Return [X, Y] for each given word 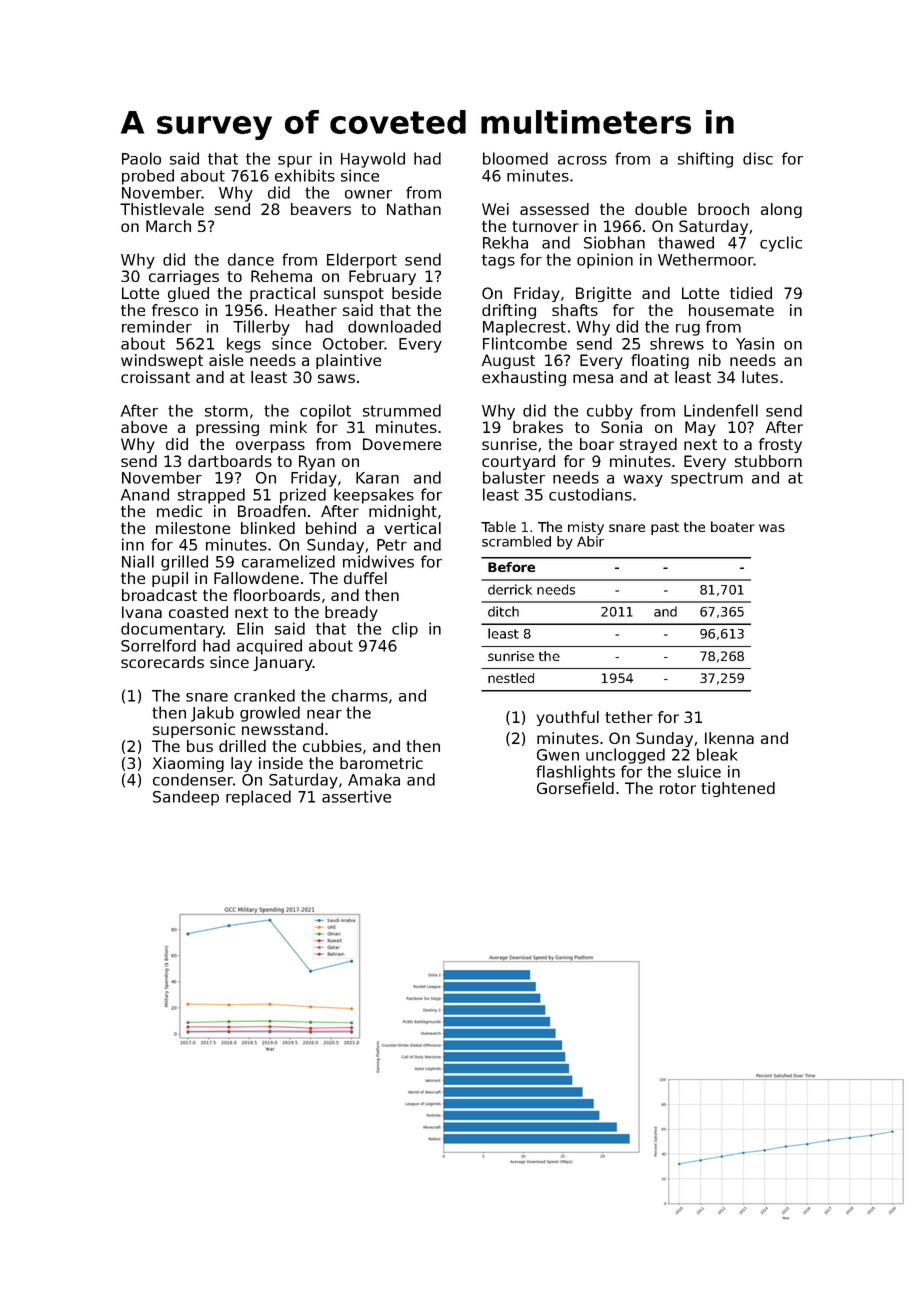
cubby [610, 412]
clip [405, 630]
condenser [193, 779]
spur [295, 162]
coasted [198, 612]
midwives [378, 561]
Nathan [414, 209]
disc [758, 158]
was [772, 528]
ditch [503, 611]
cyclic [781, 244]
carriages [184, 277]
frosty [780, 445]
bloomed [515, 158]
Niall [138, 561]
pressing [227, 428]
